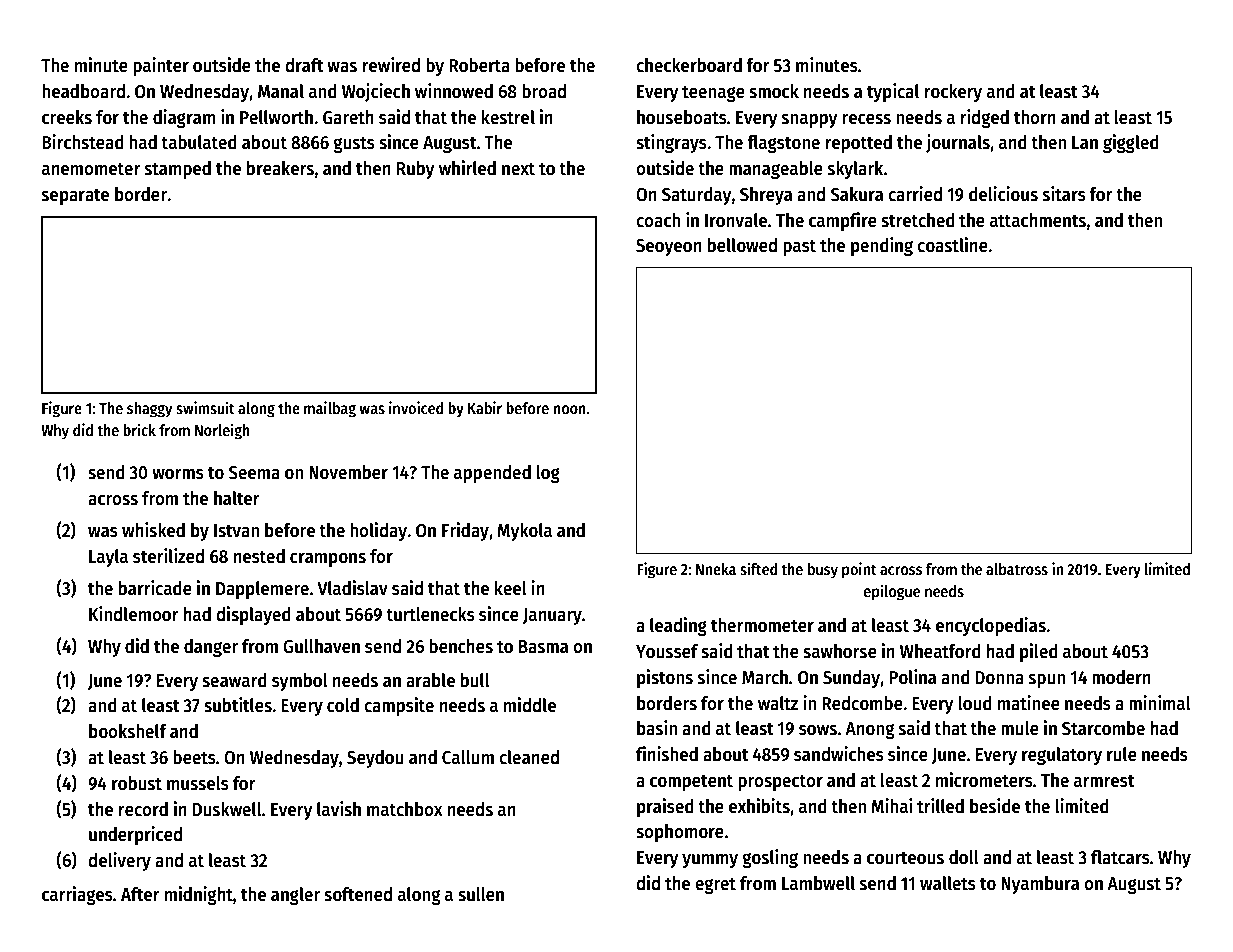 The image size is (1233, 952). Describe the element at coordinates (953, 93) in the screenshot. I see `rockery` at that location.
